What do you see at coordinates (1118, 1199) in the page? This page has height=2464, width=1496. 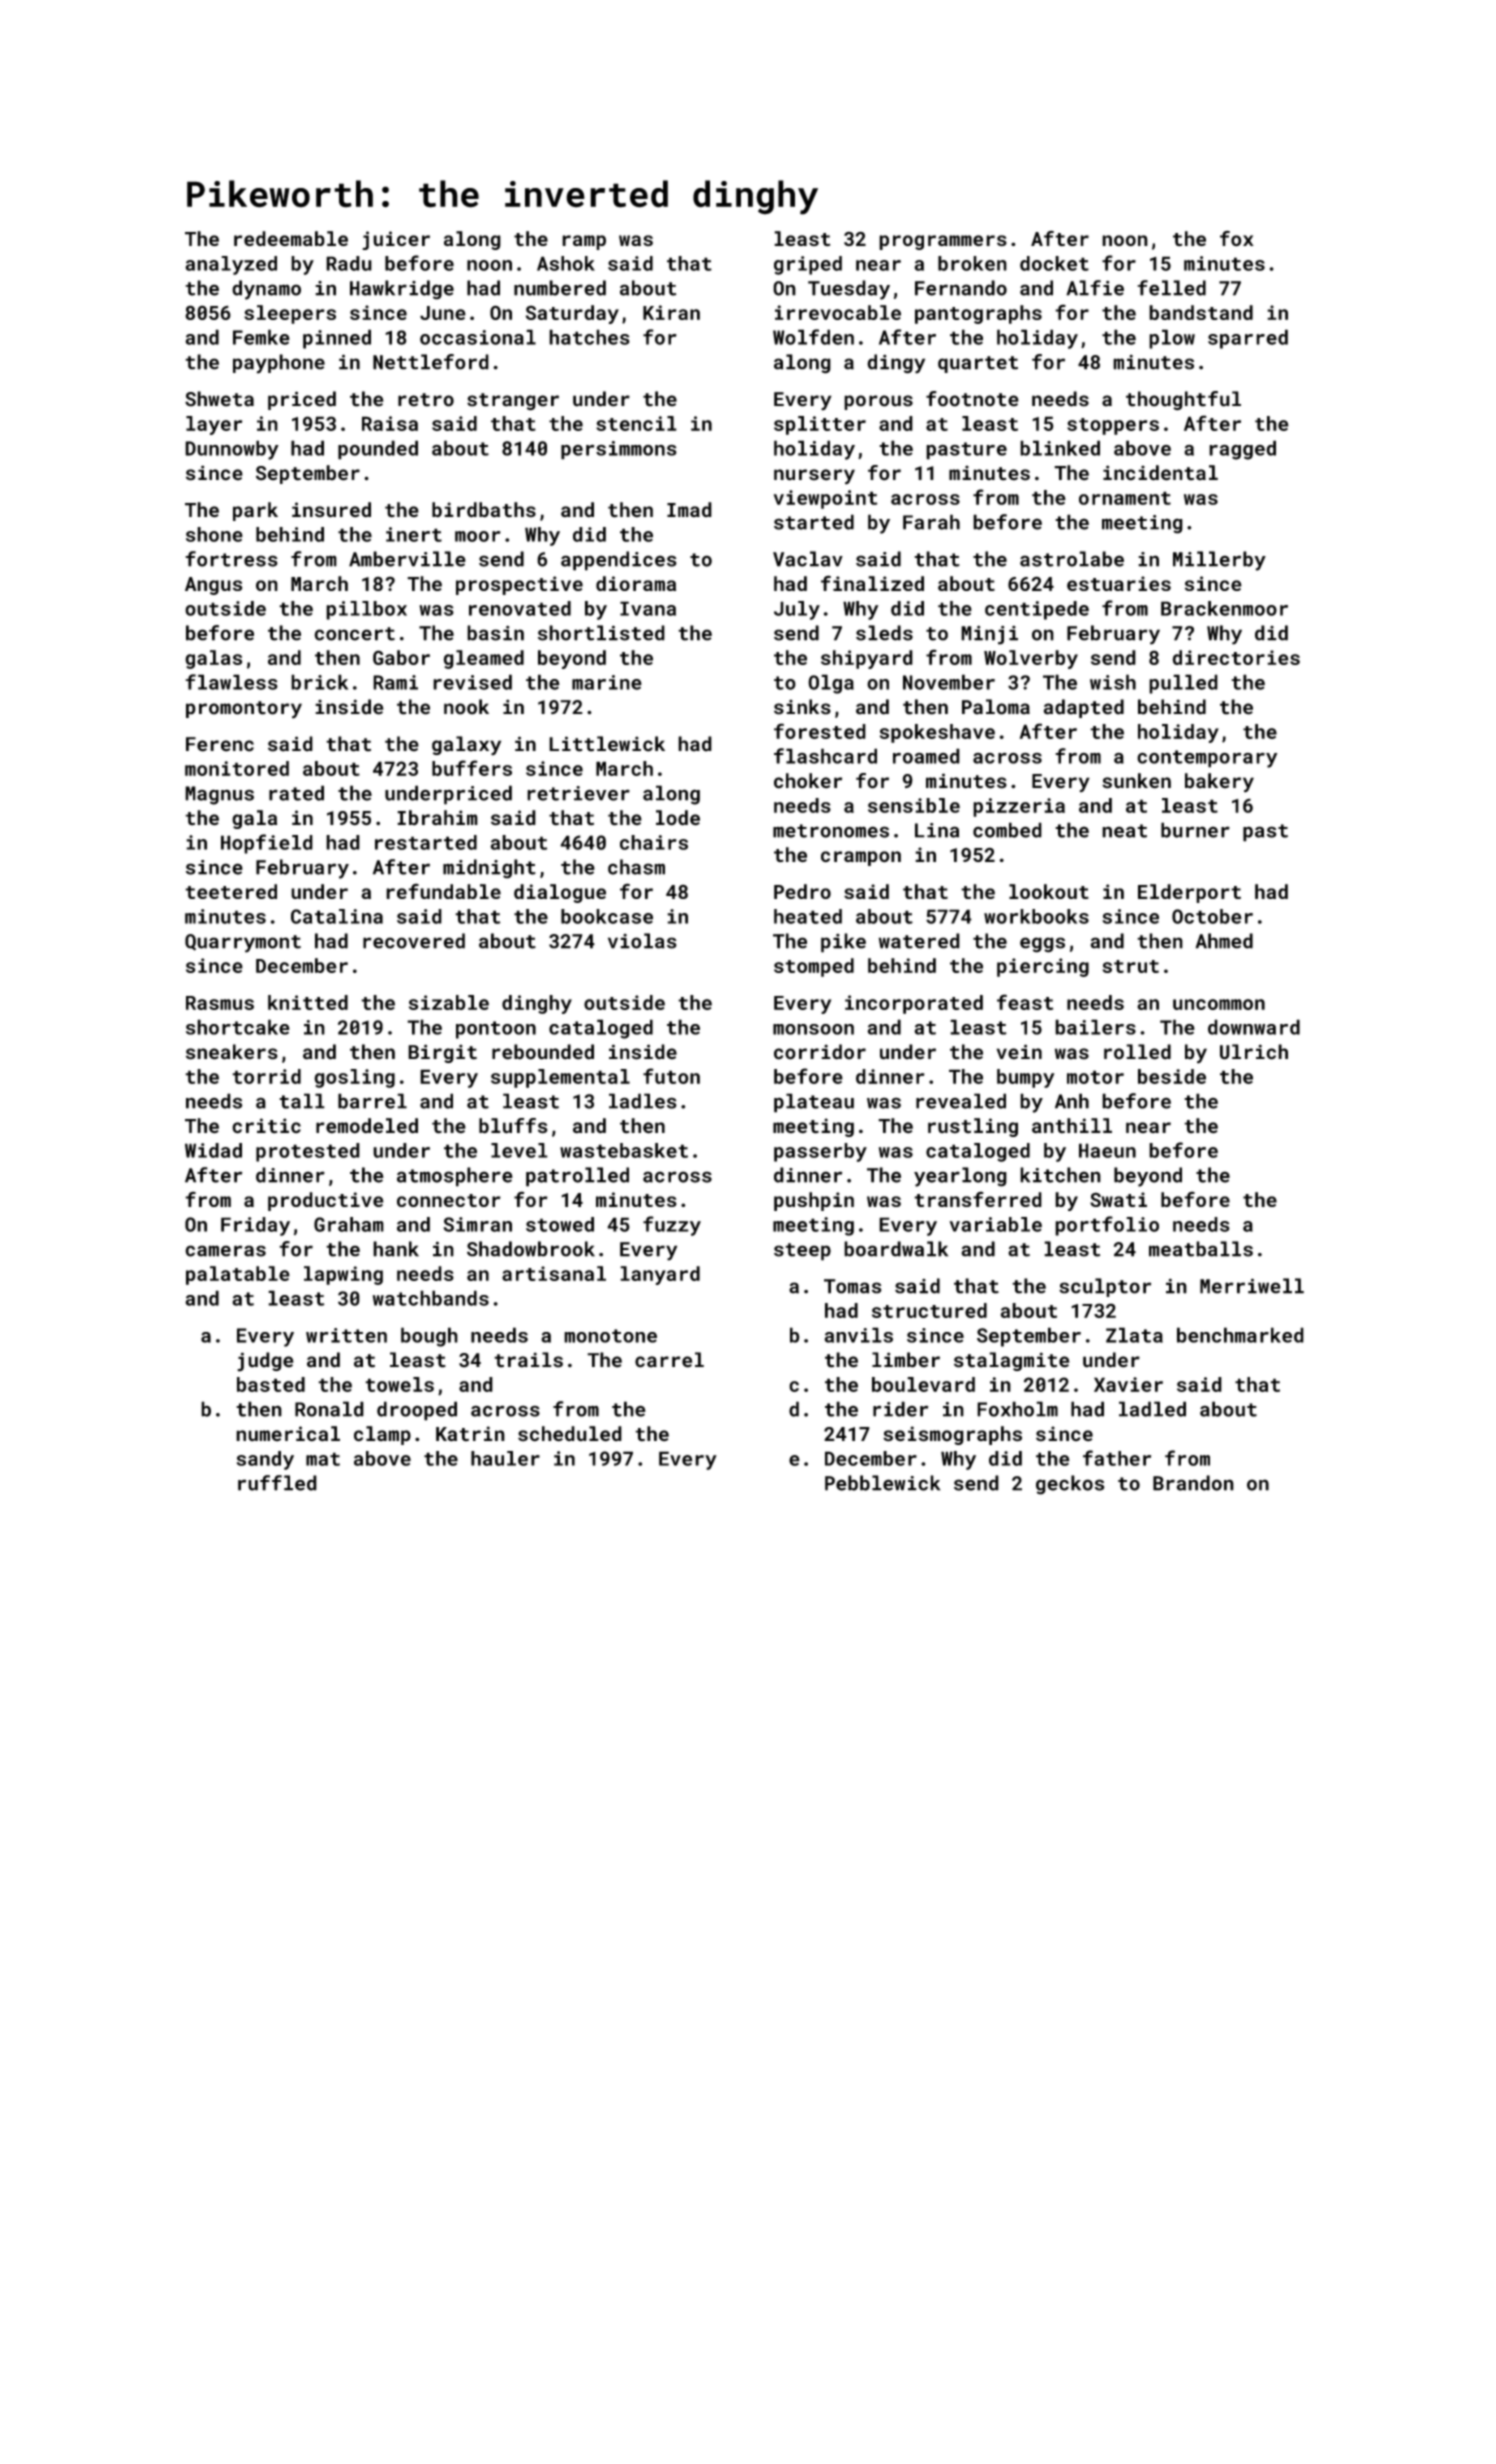 I see `Swati` at bounding box center [1118, 1199].
